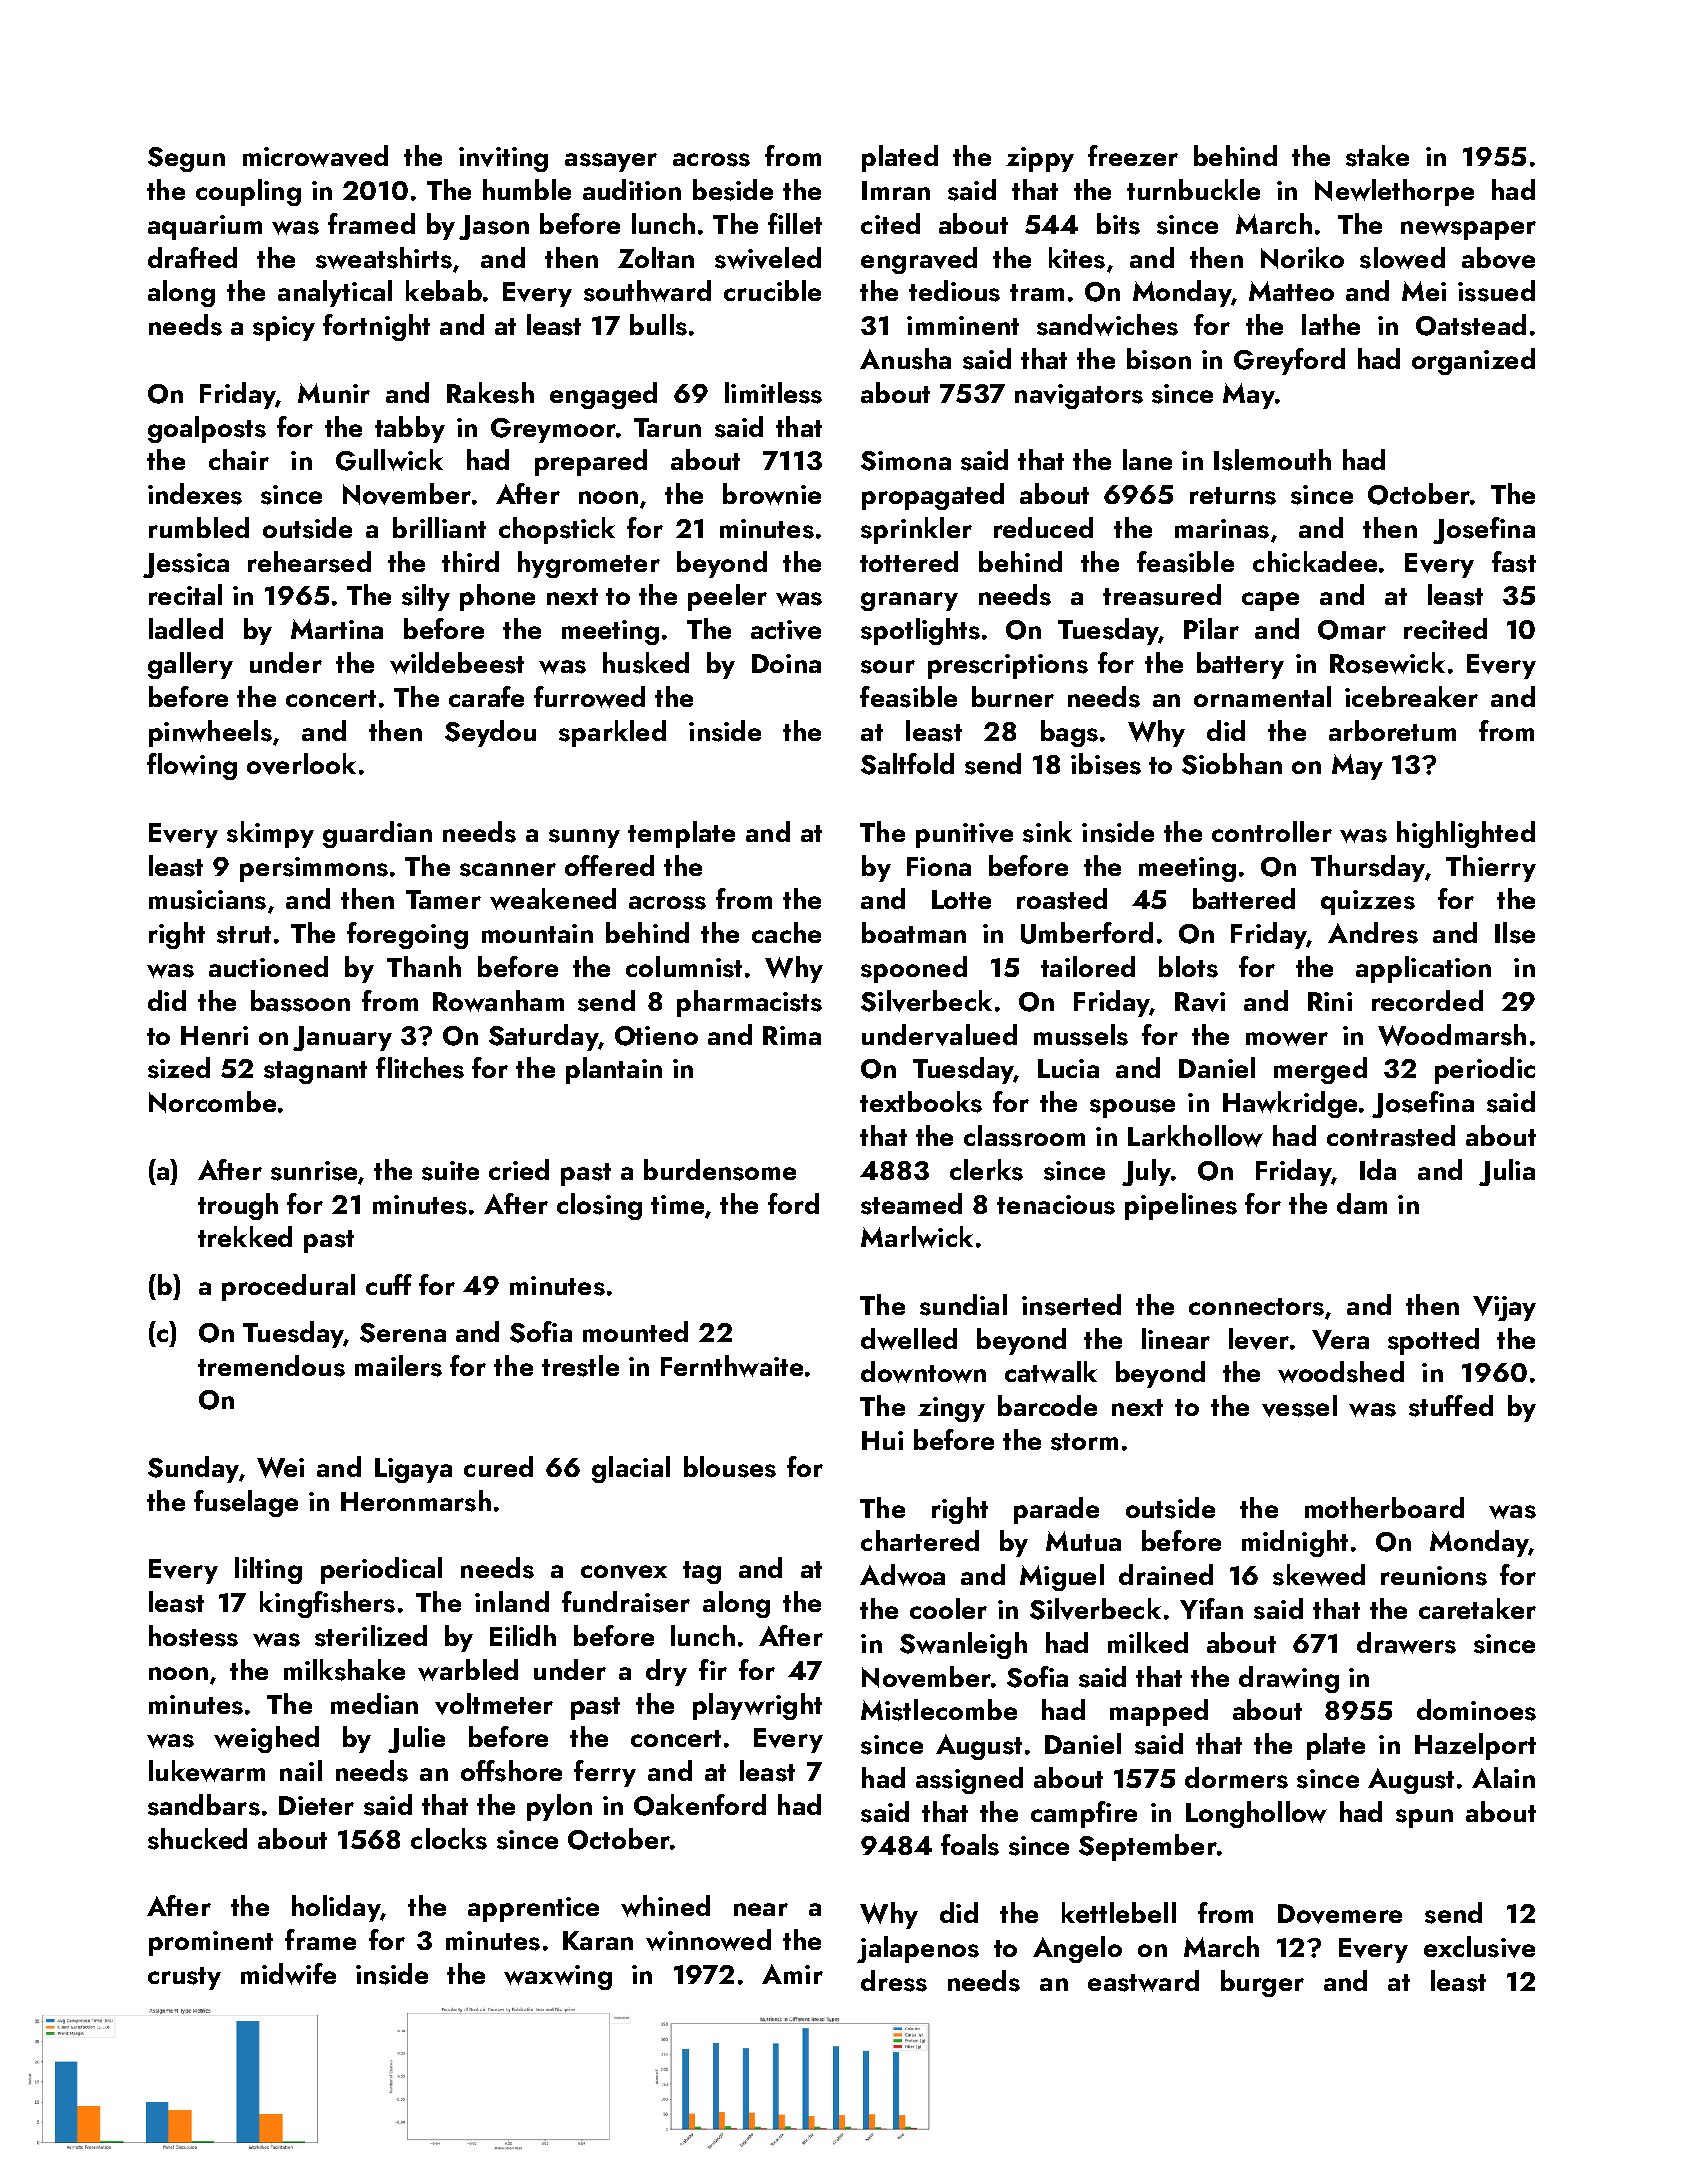 The height and width of the screenshot is (2178, 1683). What do you see at coordinates (503, 159) in the screenshot?
I see `inviting` at bounding box center [503, 159].
